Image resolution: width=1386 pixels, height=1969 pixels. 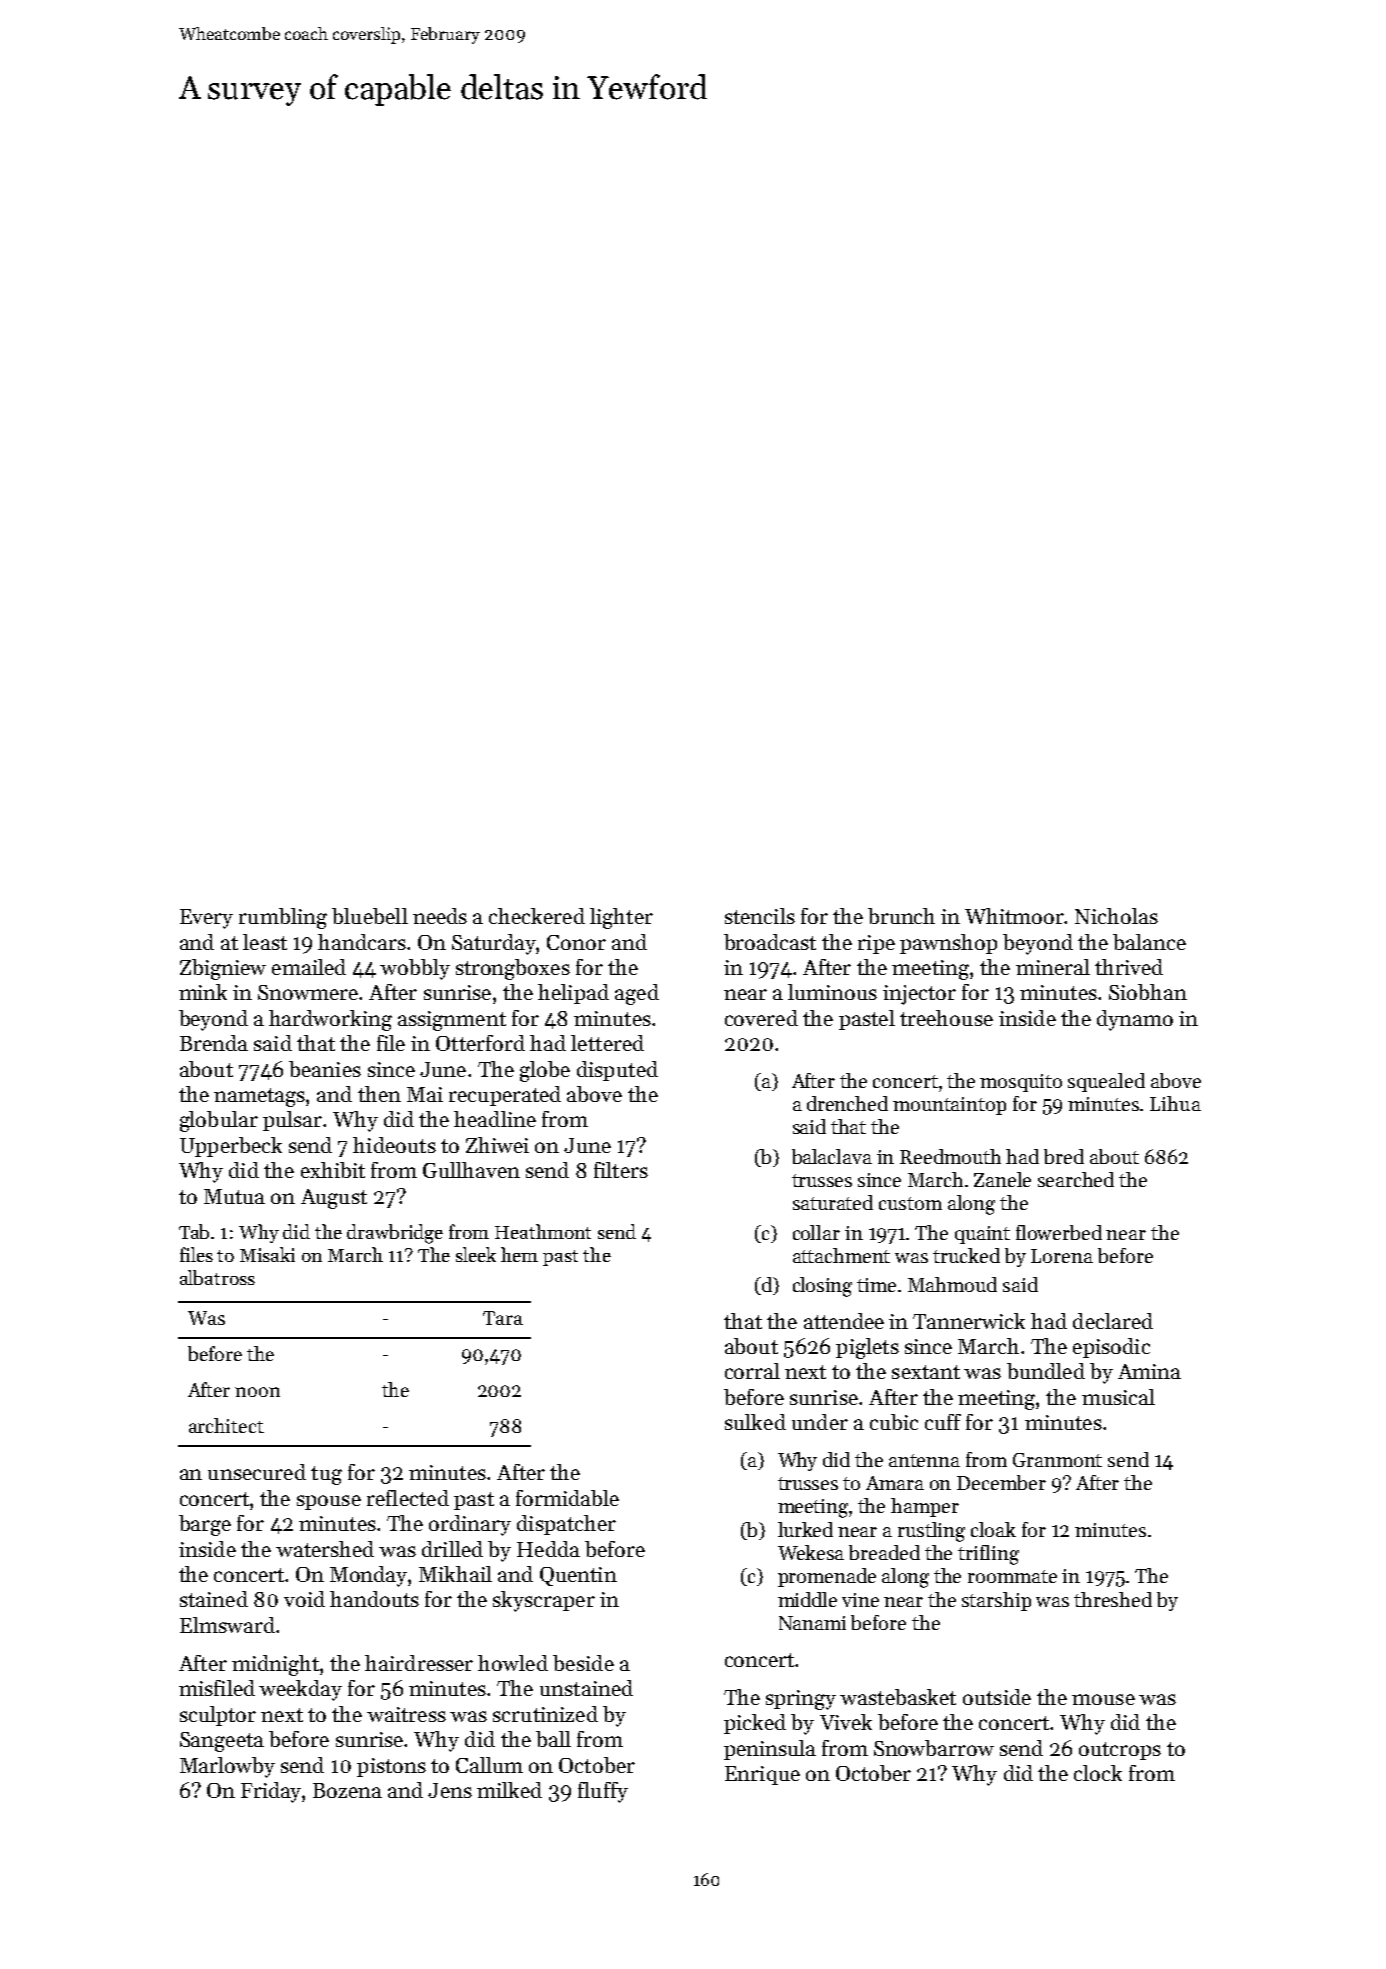 I want to click on Sangeeta, so click(x=222, y=1742).
